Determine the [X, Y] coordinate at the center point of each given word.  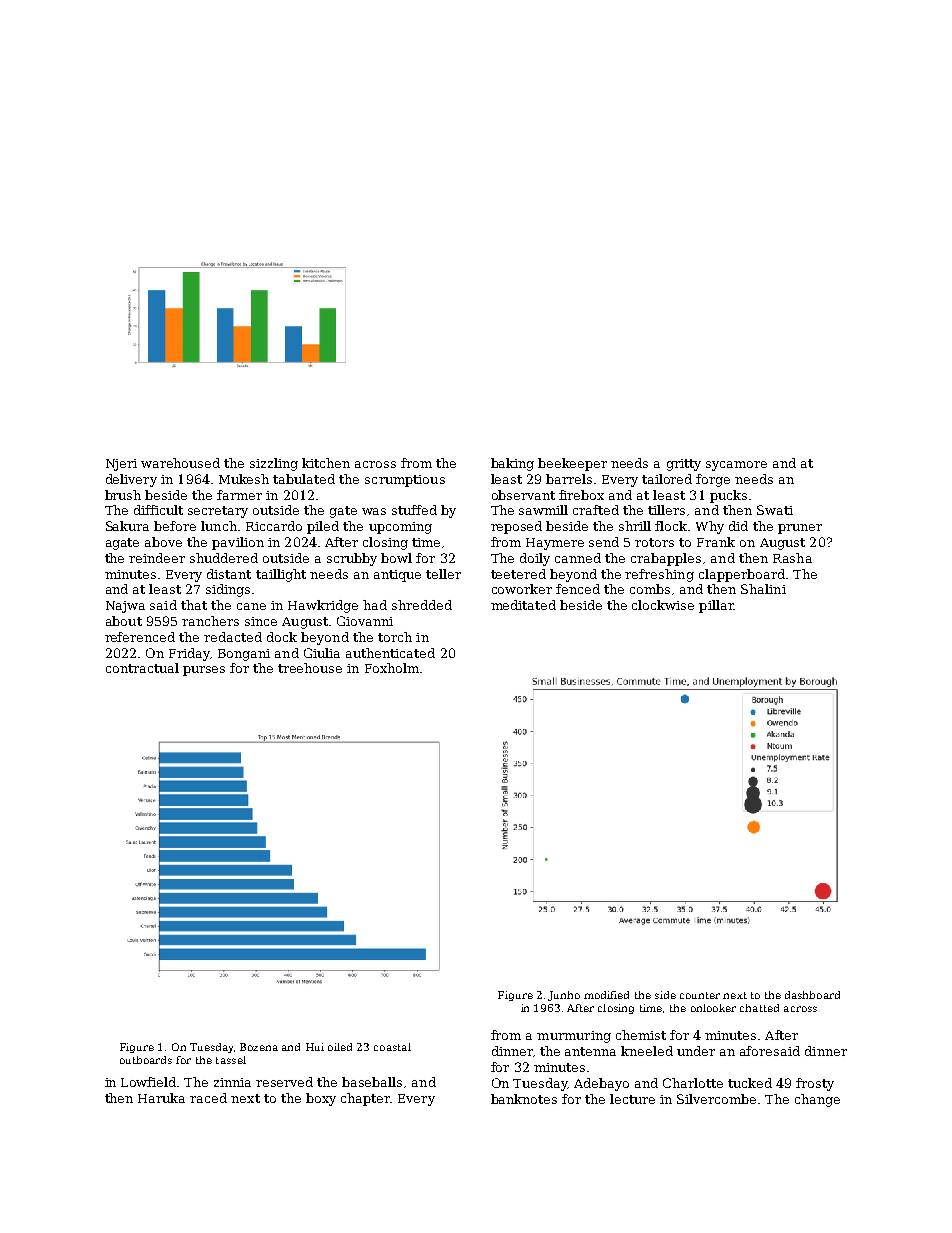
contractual [142, 668]
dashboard [812, 995]
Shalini [763, 589]
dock [282, 637]
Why [710, 527]
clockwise [663, 605]
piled [323, 527]
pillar [716, 606]
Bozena [259, 1047]
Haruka [161, 1098]
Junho [564, 996]
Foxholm [392, 668]
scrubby [352, 559]
